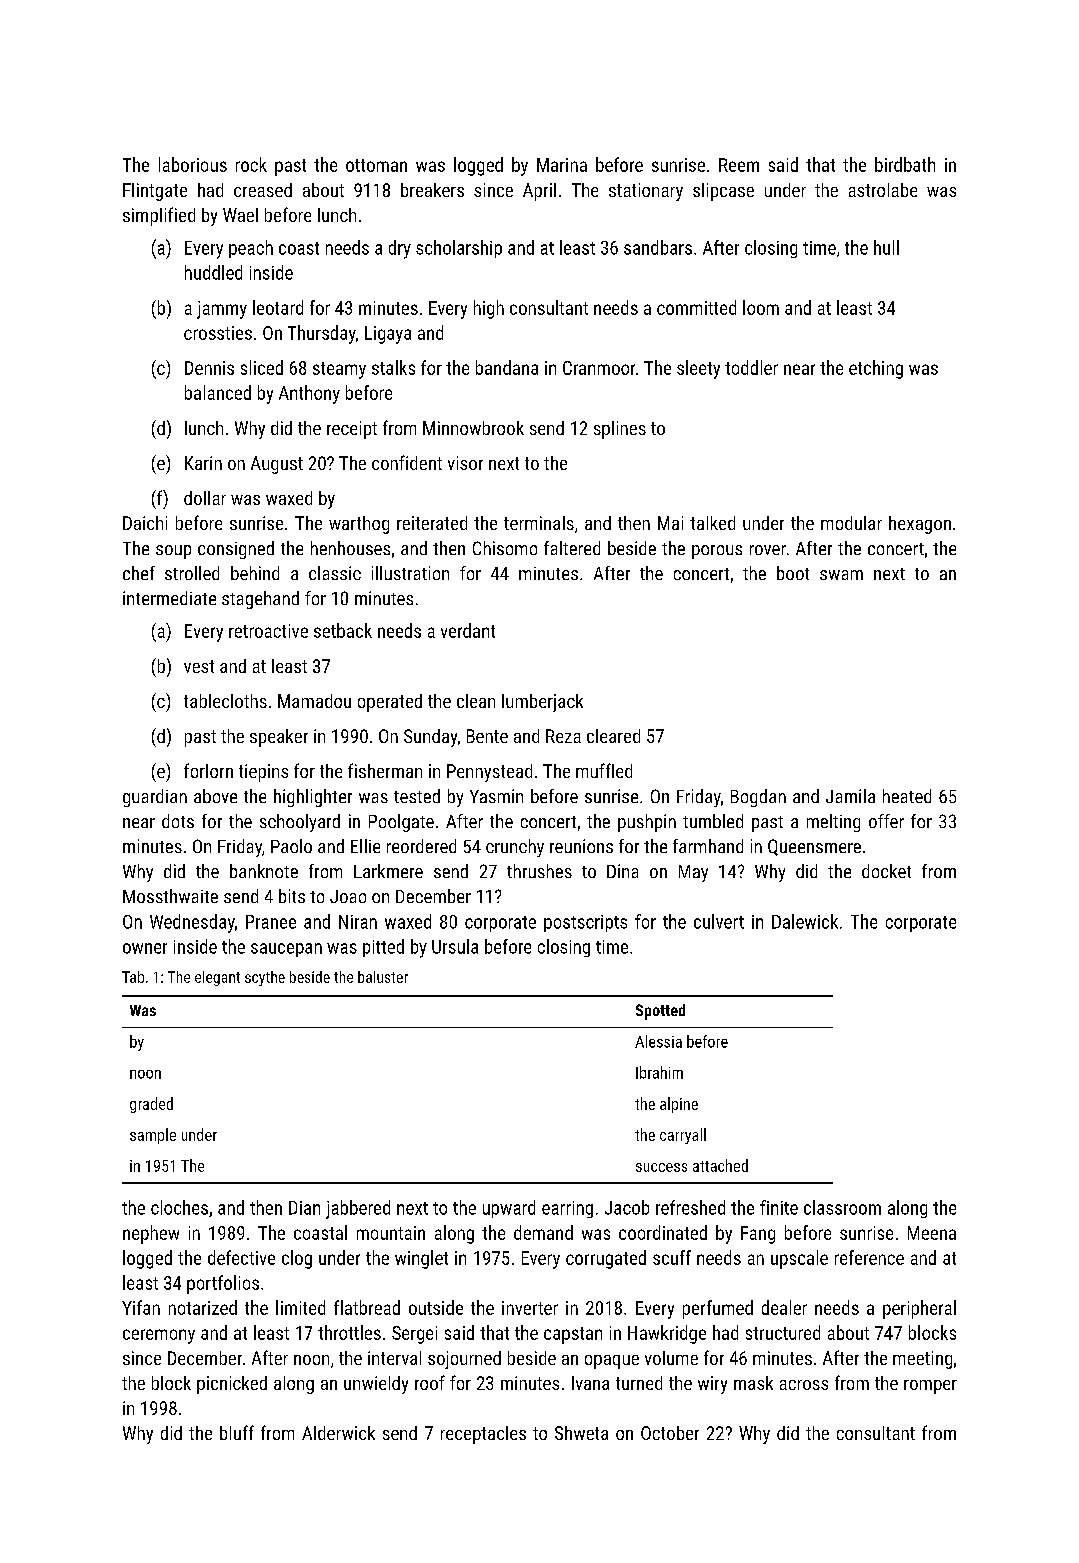  What do you see at coordinates (222, 310) in the screenshot?
I see `jammy` at bounding box center [222, 310].
